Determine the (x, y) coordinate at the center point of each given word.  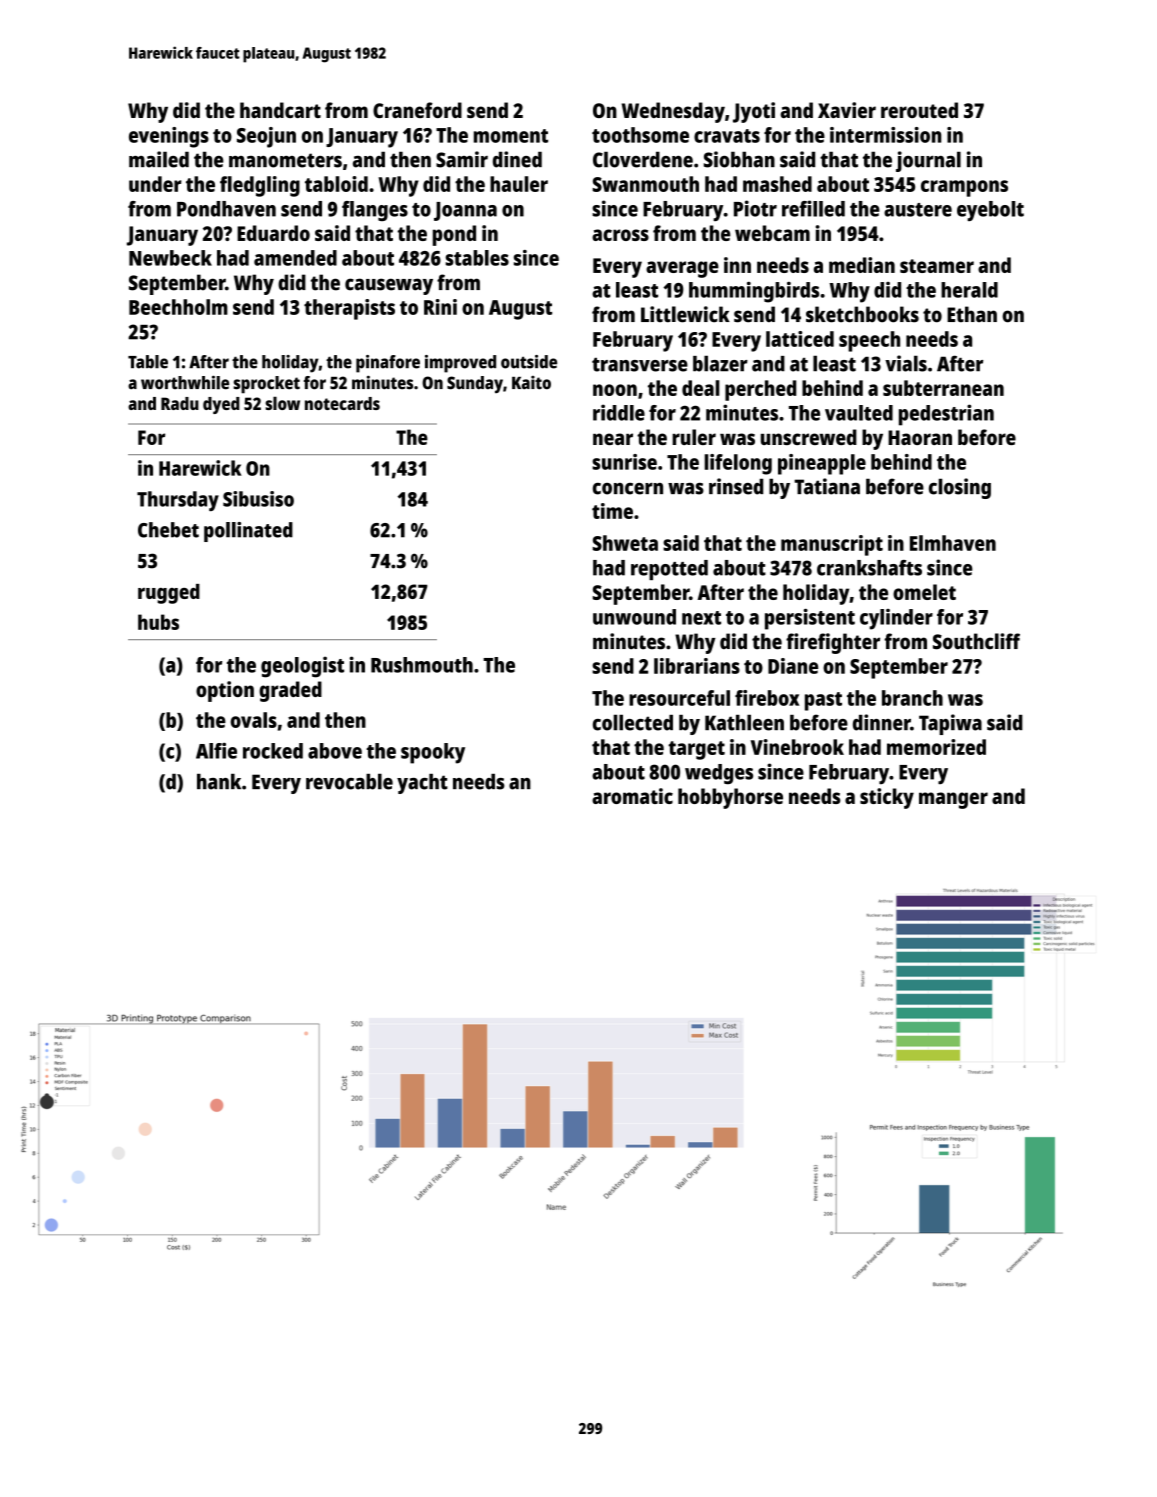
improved (460, 364)
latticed (800, 339)
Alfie (216, 750)
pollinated (248, 532)
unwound (634, 617)
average (682, 269)
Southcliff (976, 641)
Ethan (972, 314)
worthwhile (185, 382)
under (155, 184)
